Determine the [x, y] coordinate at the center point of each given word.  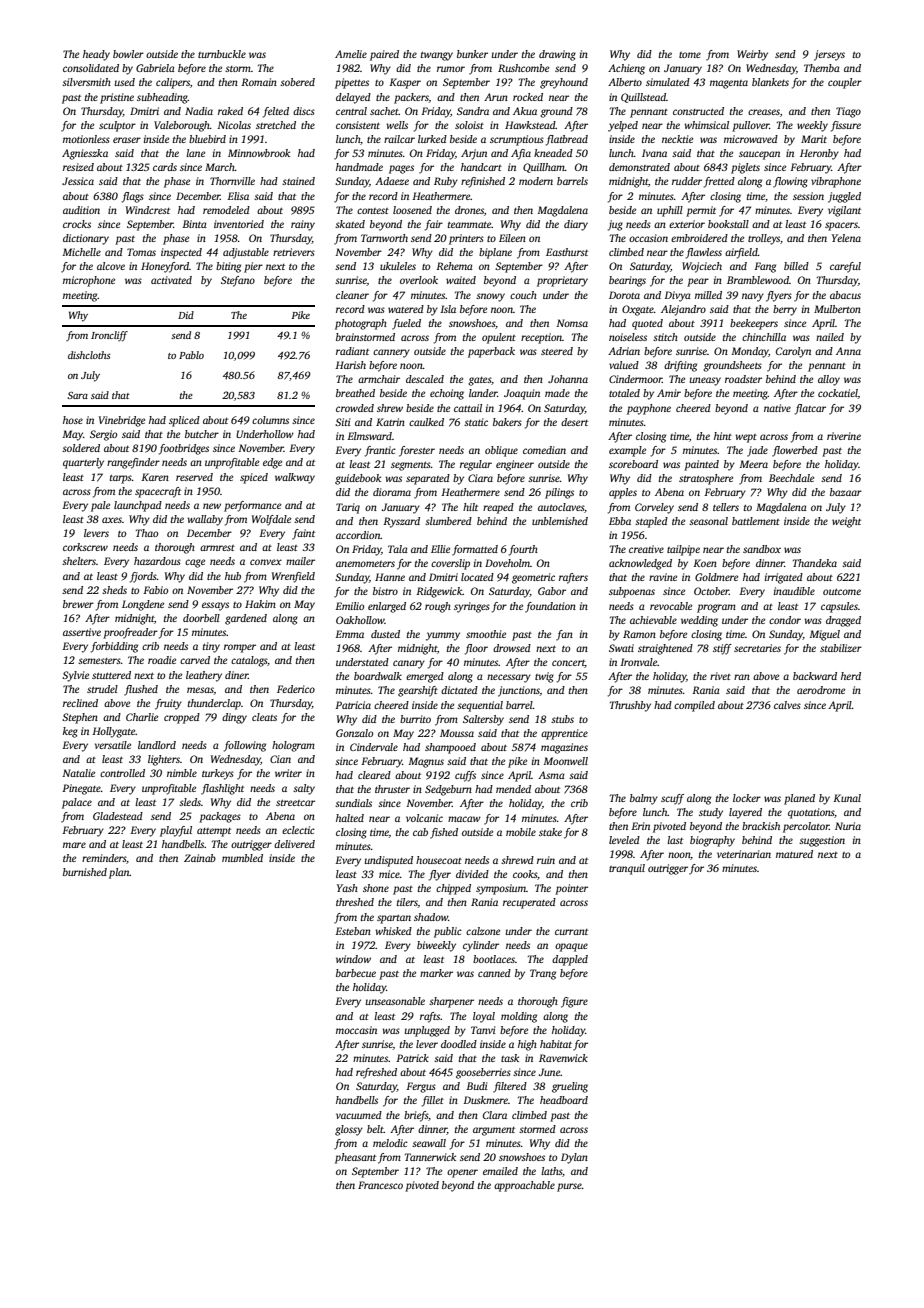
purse [569, 1187]
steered [557, 351]
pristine [117, 98]
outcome [842, 592]
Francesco [380, 1185]
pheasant [355, 1158]
